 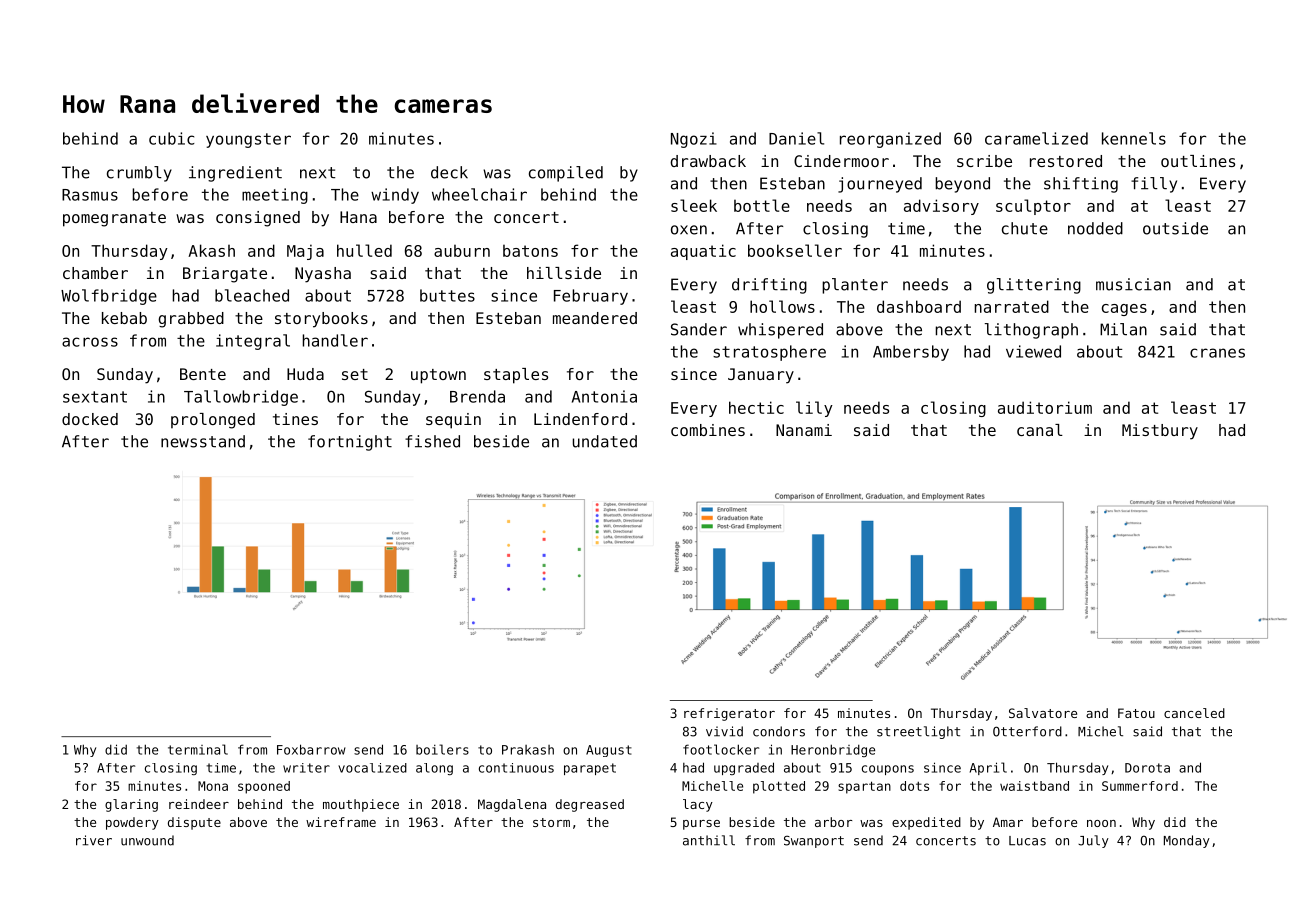 What do you see at coordinates (888, 770) in the page?
I see `coupons` at bounding box center [888, 770].
